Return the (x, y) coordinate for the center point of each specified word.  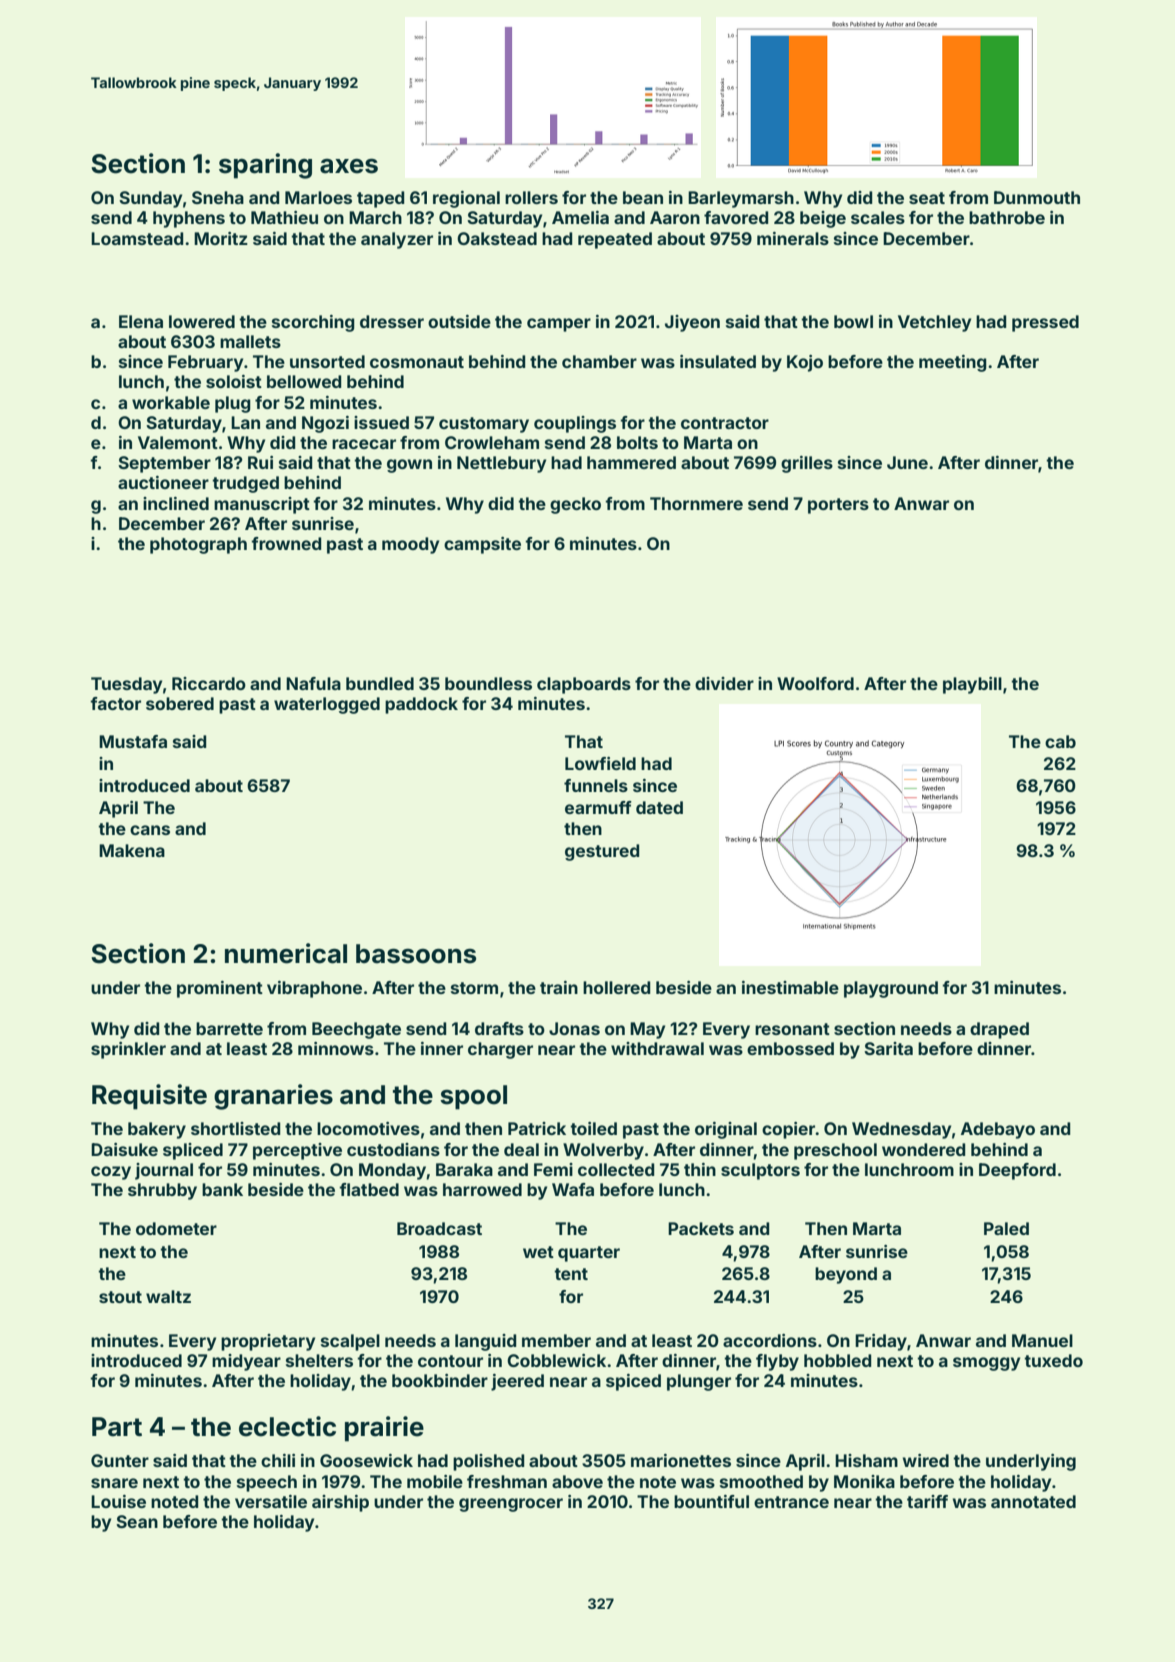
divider (724, 683)
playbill (972, 685)
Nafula (313, 683)
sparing (265, 166)
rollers (531, 197)
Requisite (149, 1097)
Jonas (574, 1028)
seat (927, 198)
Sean (137, 1521)
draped (999, 1030)
